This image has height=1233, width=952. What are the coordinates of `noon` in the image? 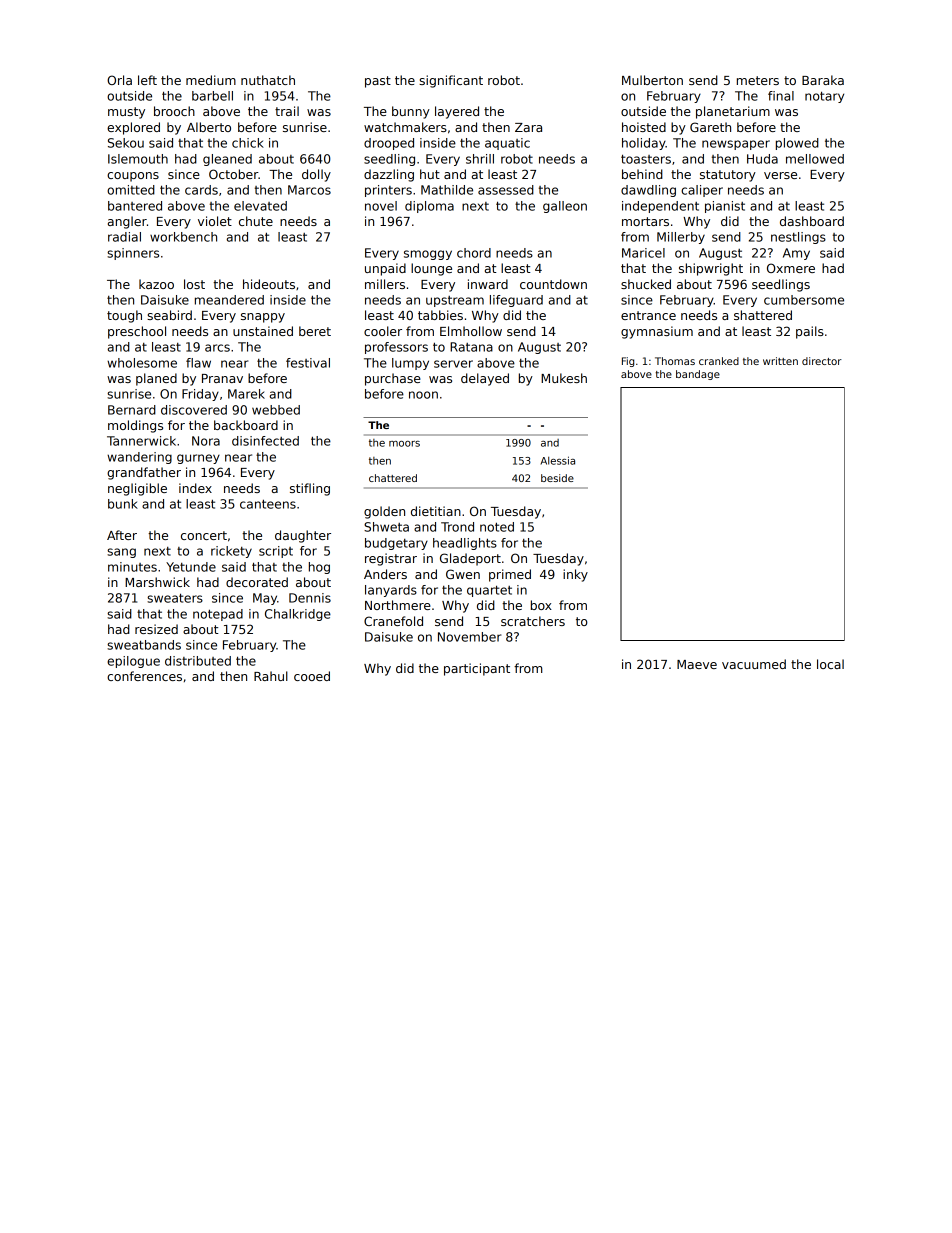 It's located at (423, 395).
